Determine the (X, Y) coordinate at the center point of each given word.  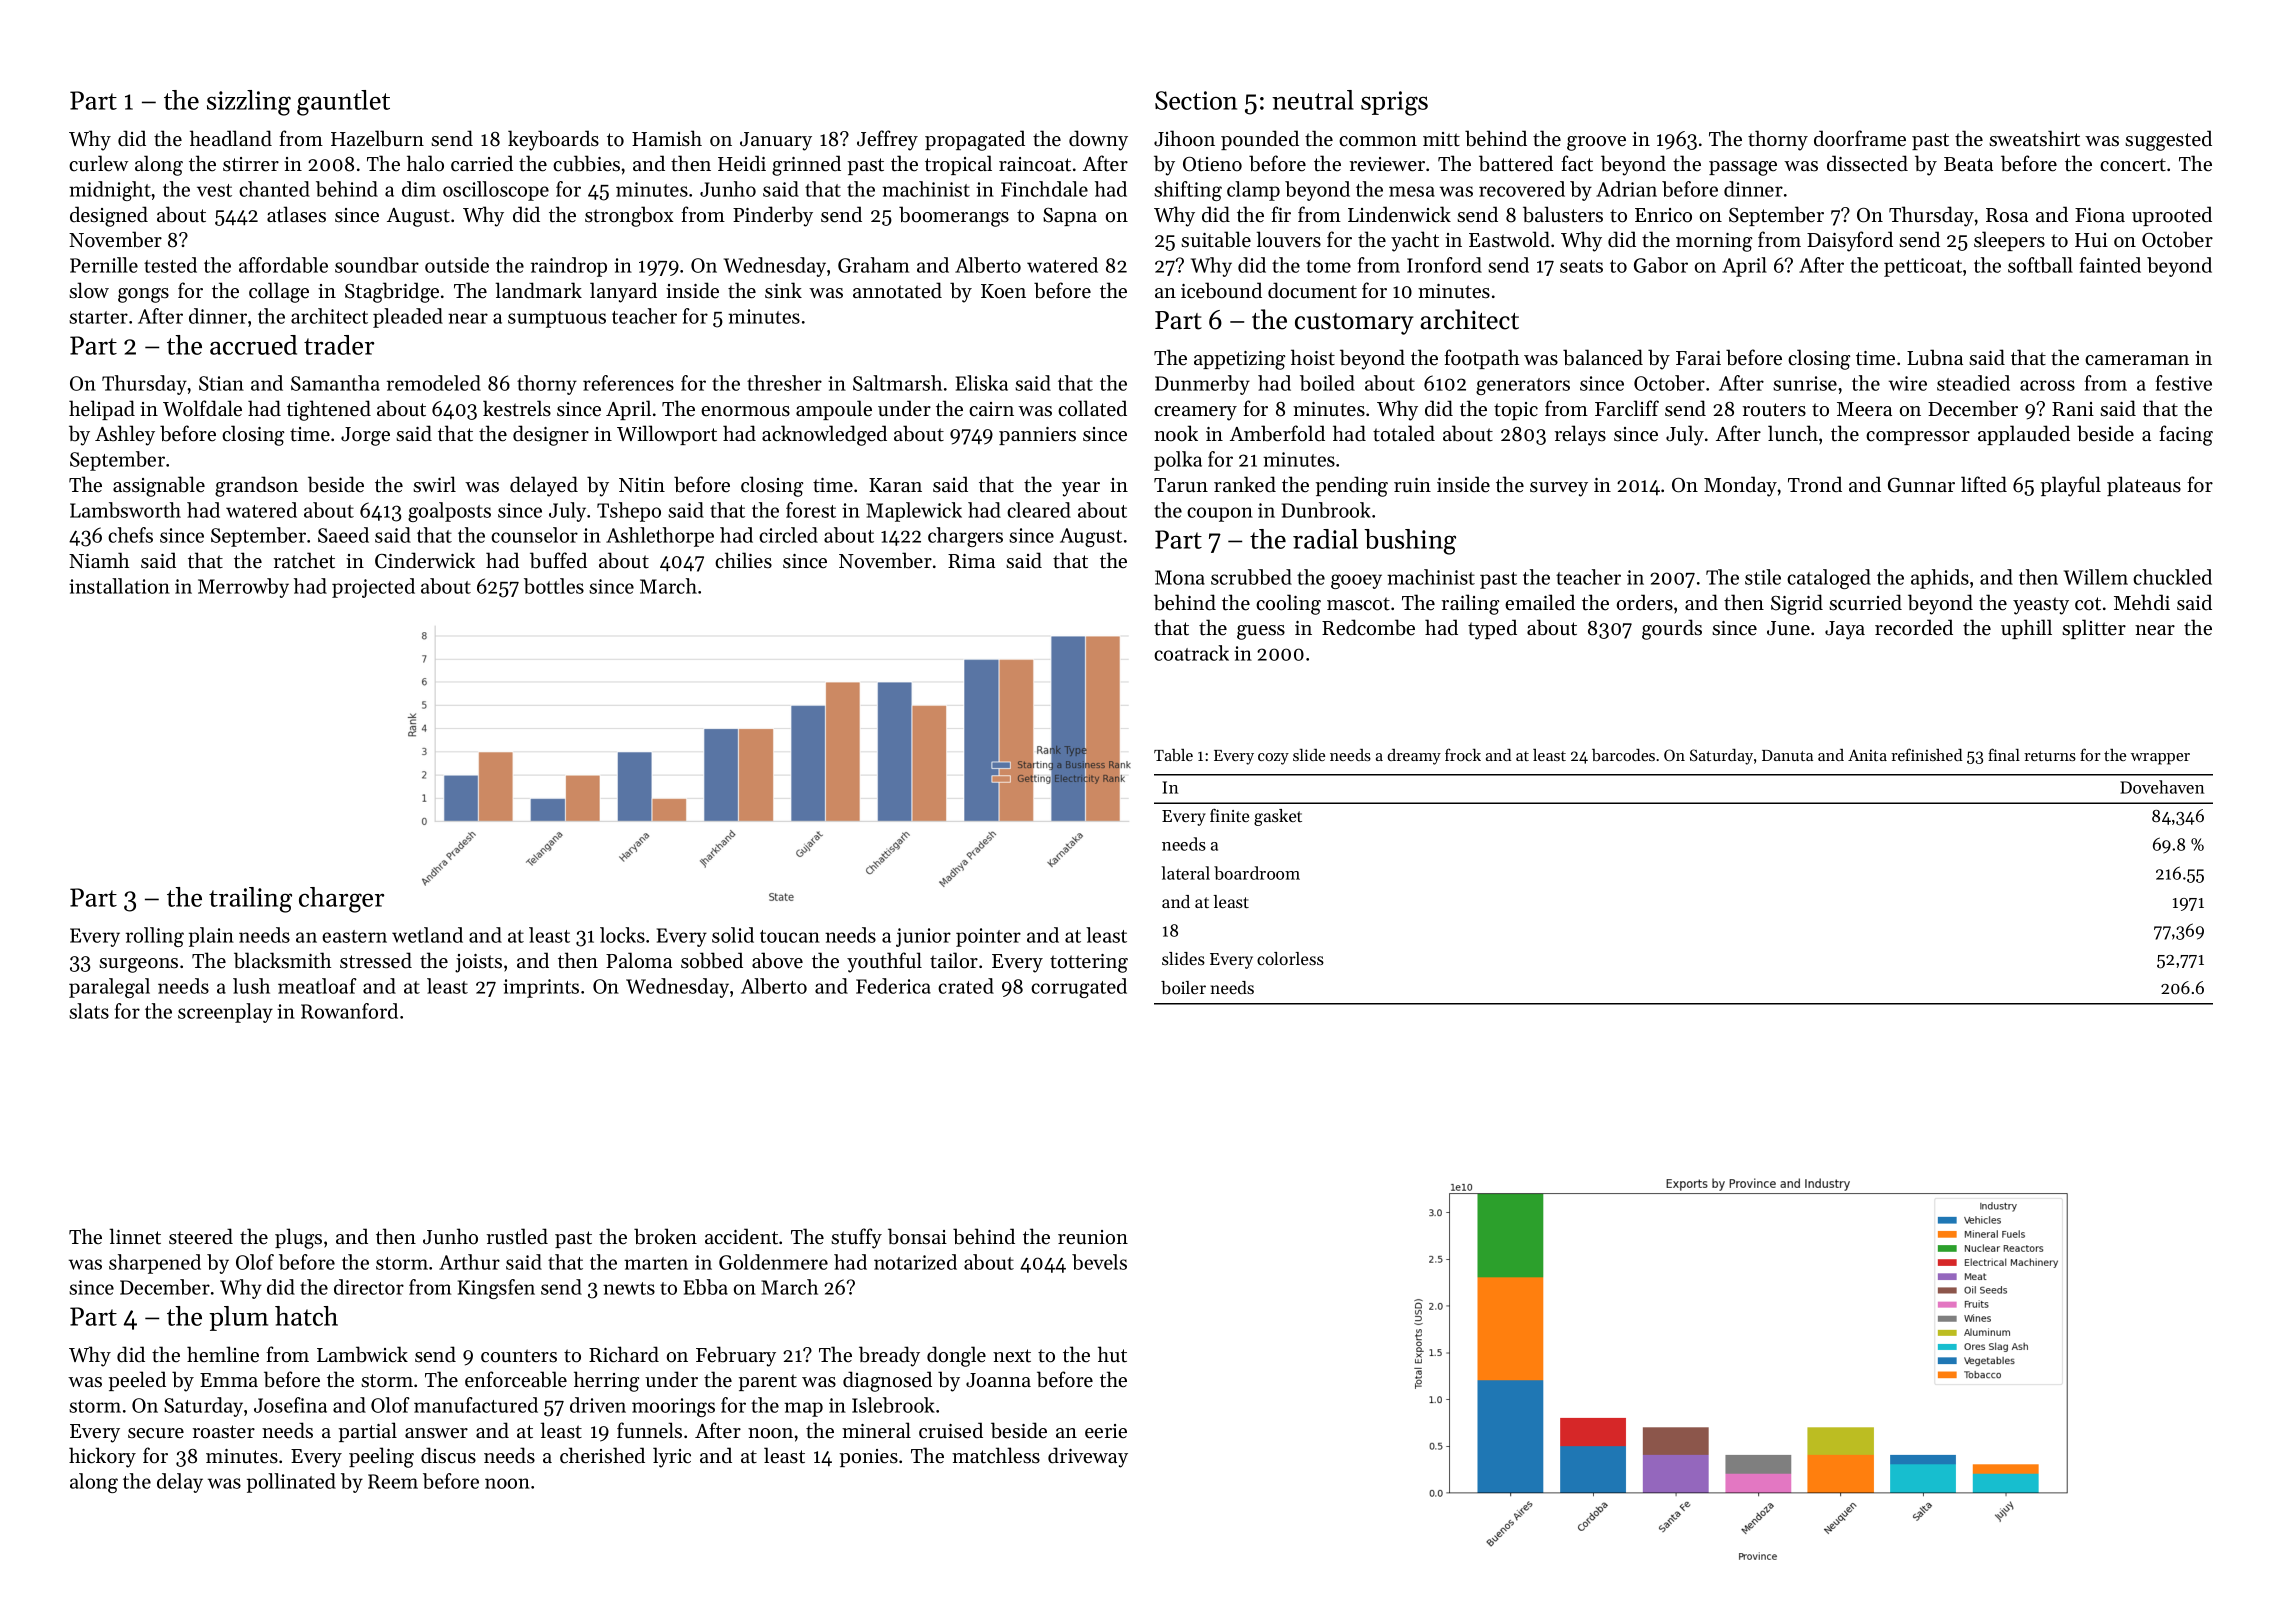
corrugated (1079, 988)
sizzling (249, 103)
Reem (393, 1481)
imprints (541, 988)
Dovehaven (2162, 787)
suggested (2168, 140)
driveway (1088, 1457)
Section (1196, 100)
